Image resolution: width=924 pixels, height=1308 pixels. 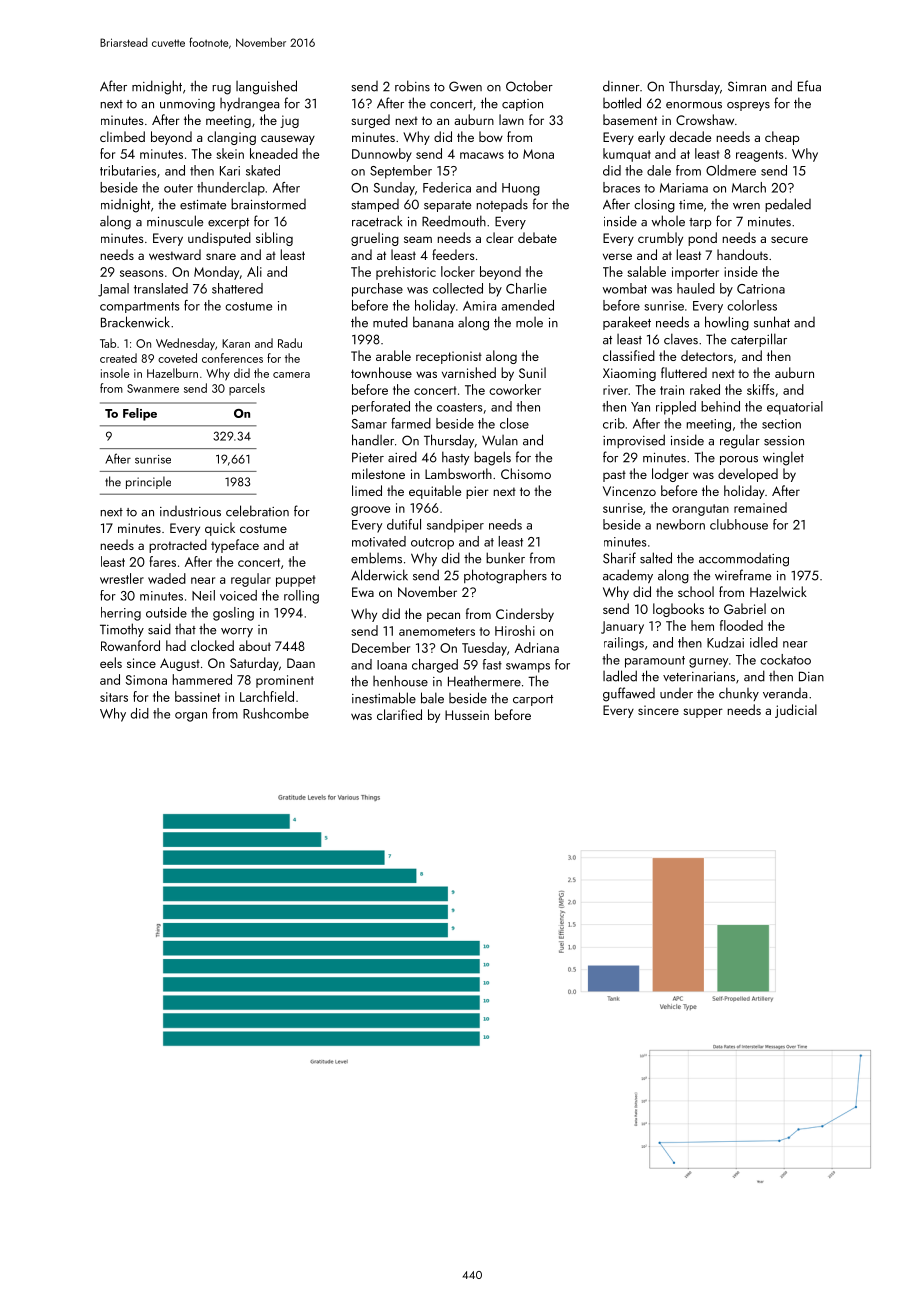 What do you see at coordinates (148, 482) in the screenshot?
I see `principle` at bounding box center [148, 482].
